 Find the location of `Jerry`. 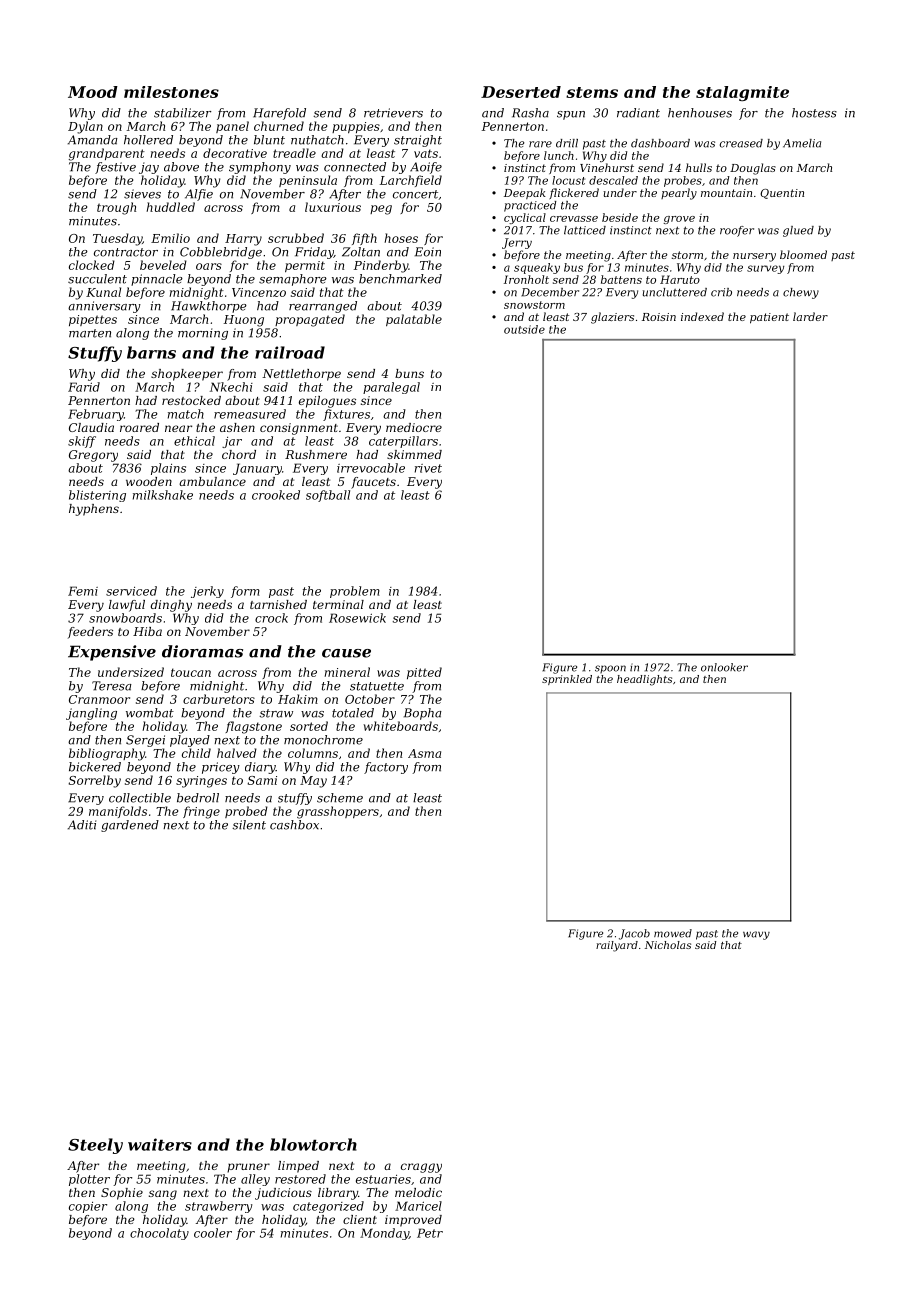

Jerry is located at coordinates (517, 243).
